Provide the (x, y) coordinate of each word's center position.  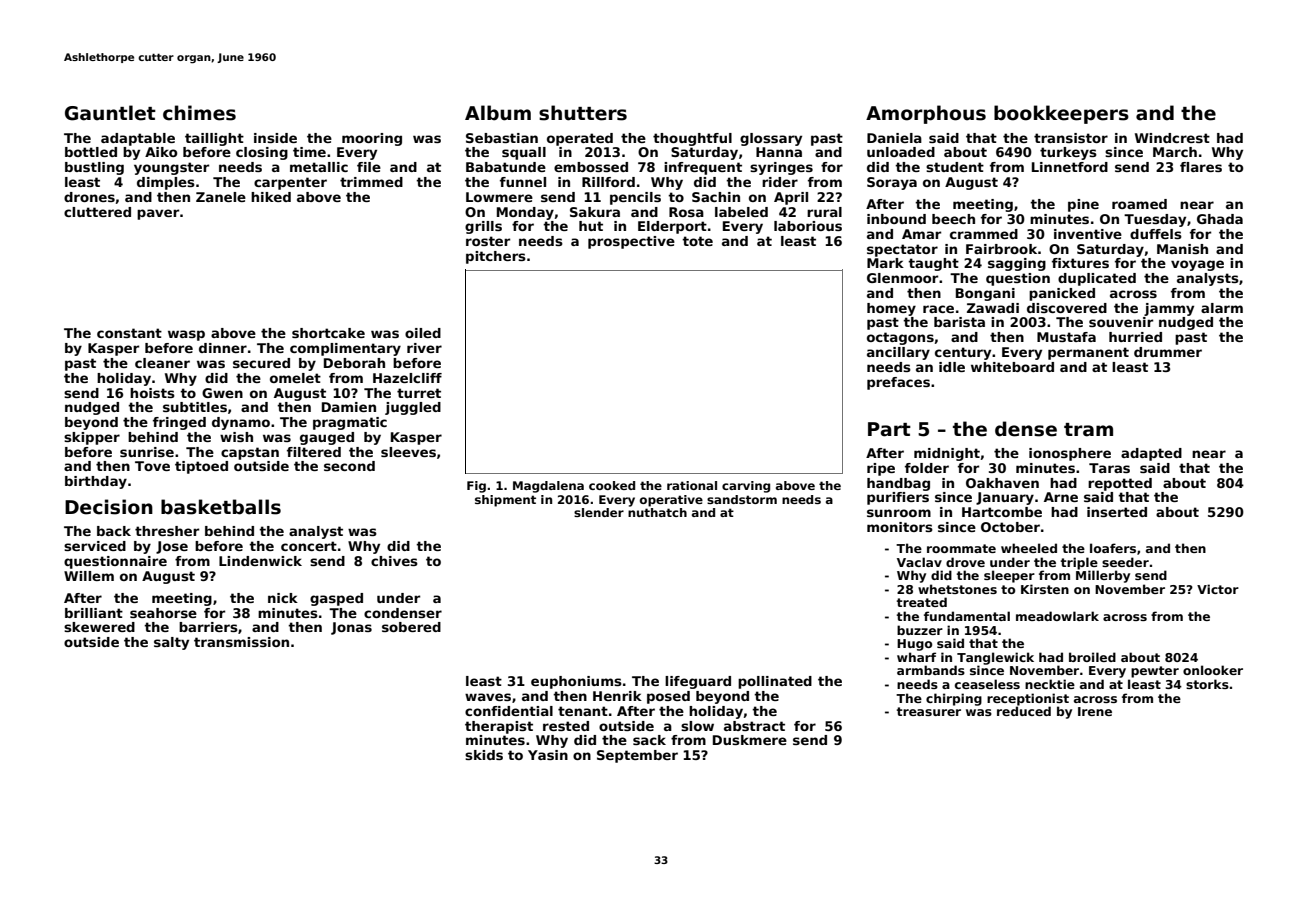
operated (580, 139)
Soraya (892, 183)
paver (158, 214)
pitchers (496, 257)
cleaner (162, 363)
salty (171, 643)
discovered (1067, 308)
